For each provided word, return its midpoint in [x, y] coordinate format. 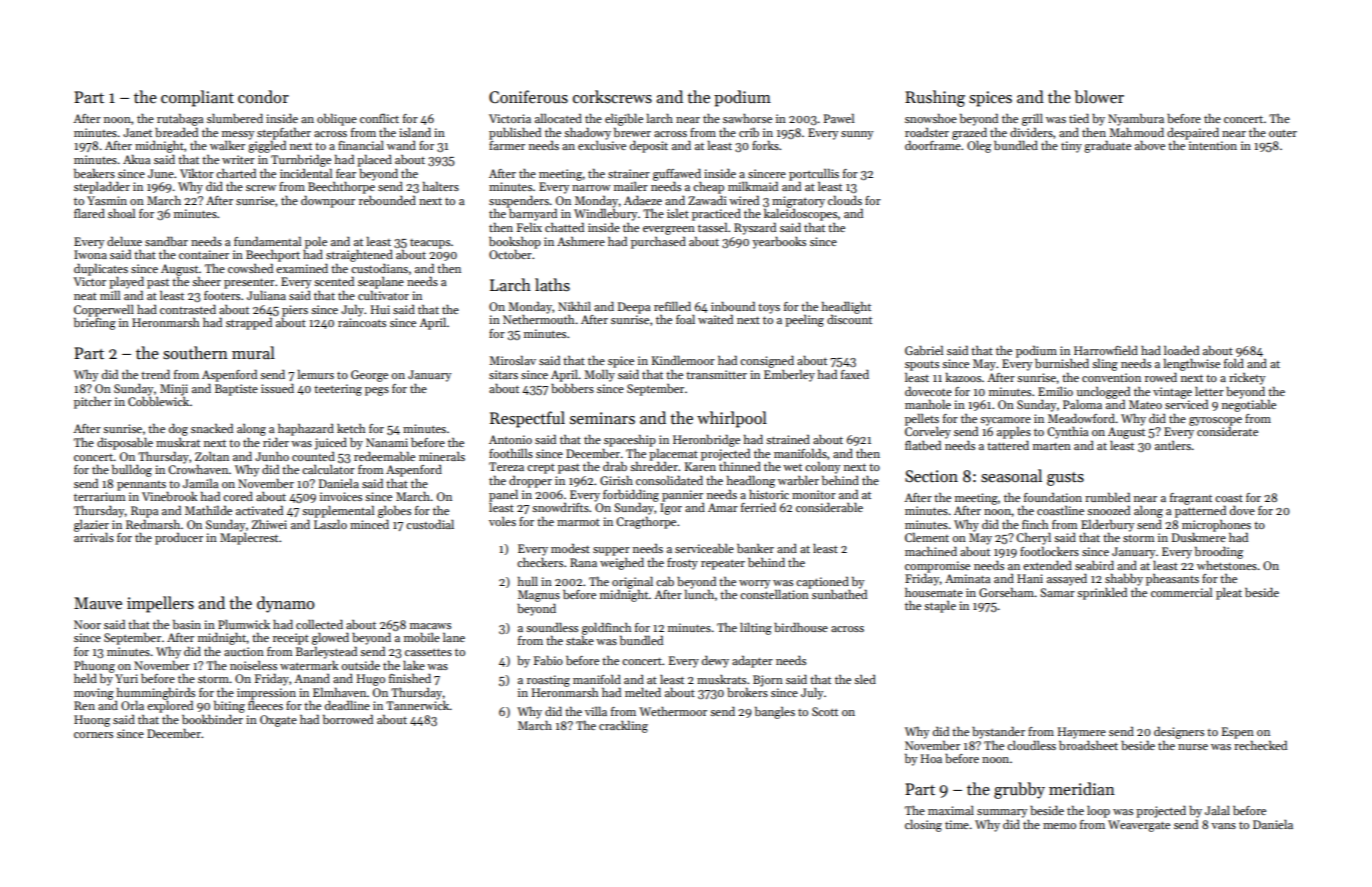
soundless [552, 627]
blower [1099, 97]
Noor [87, 624]
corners [93, 735]
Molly [599, 376]
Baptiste [236, 390]
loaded [1181, 350]
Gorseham [1006, 592]
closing [923, 826]
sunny [857, 135]
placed [374, 161]
